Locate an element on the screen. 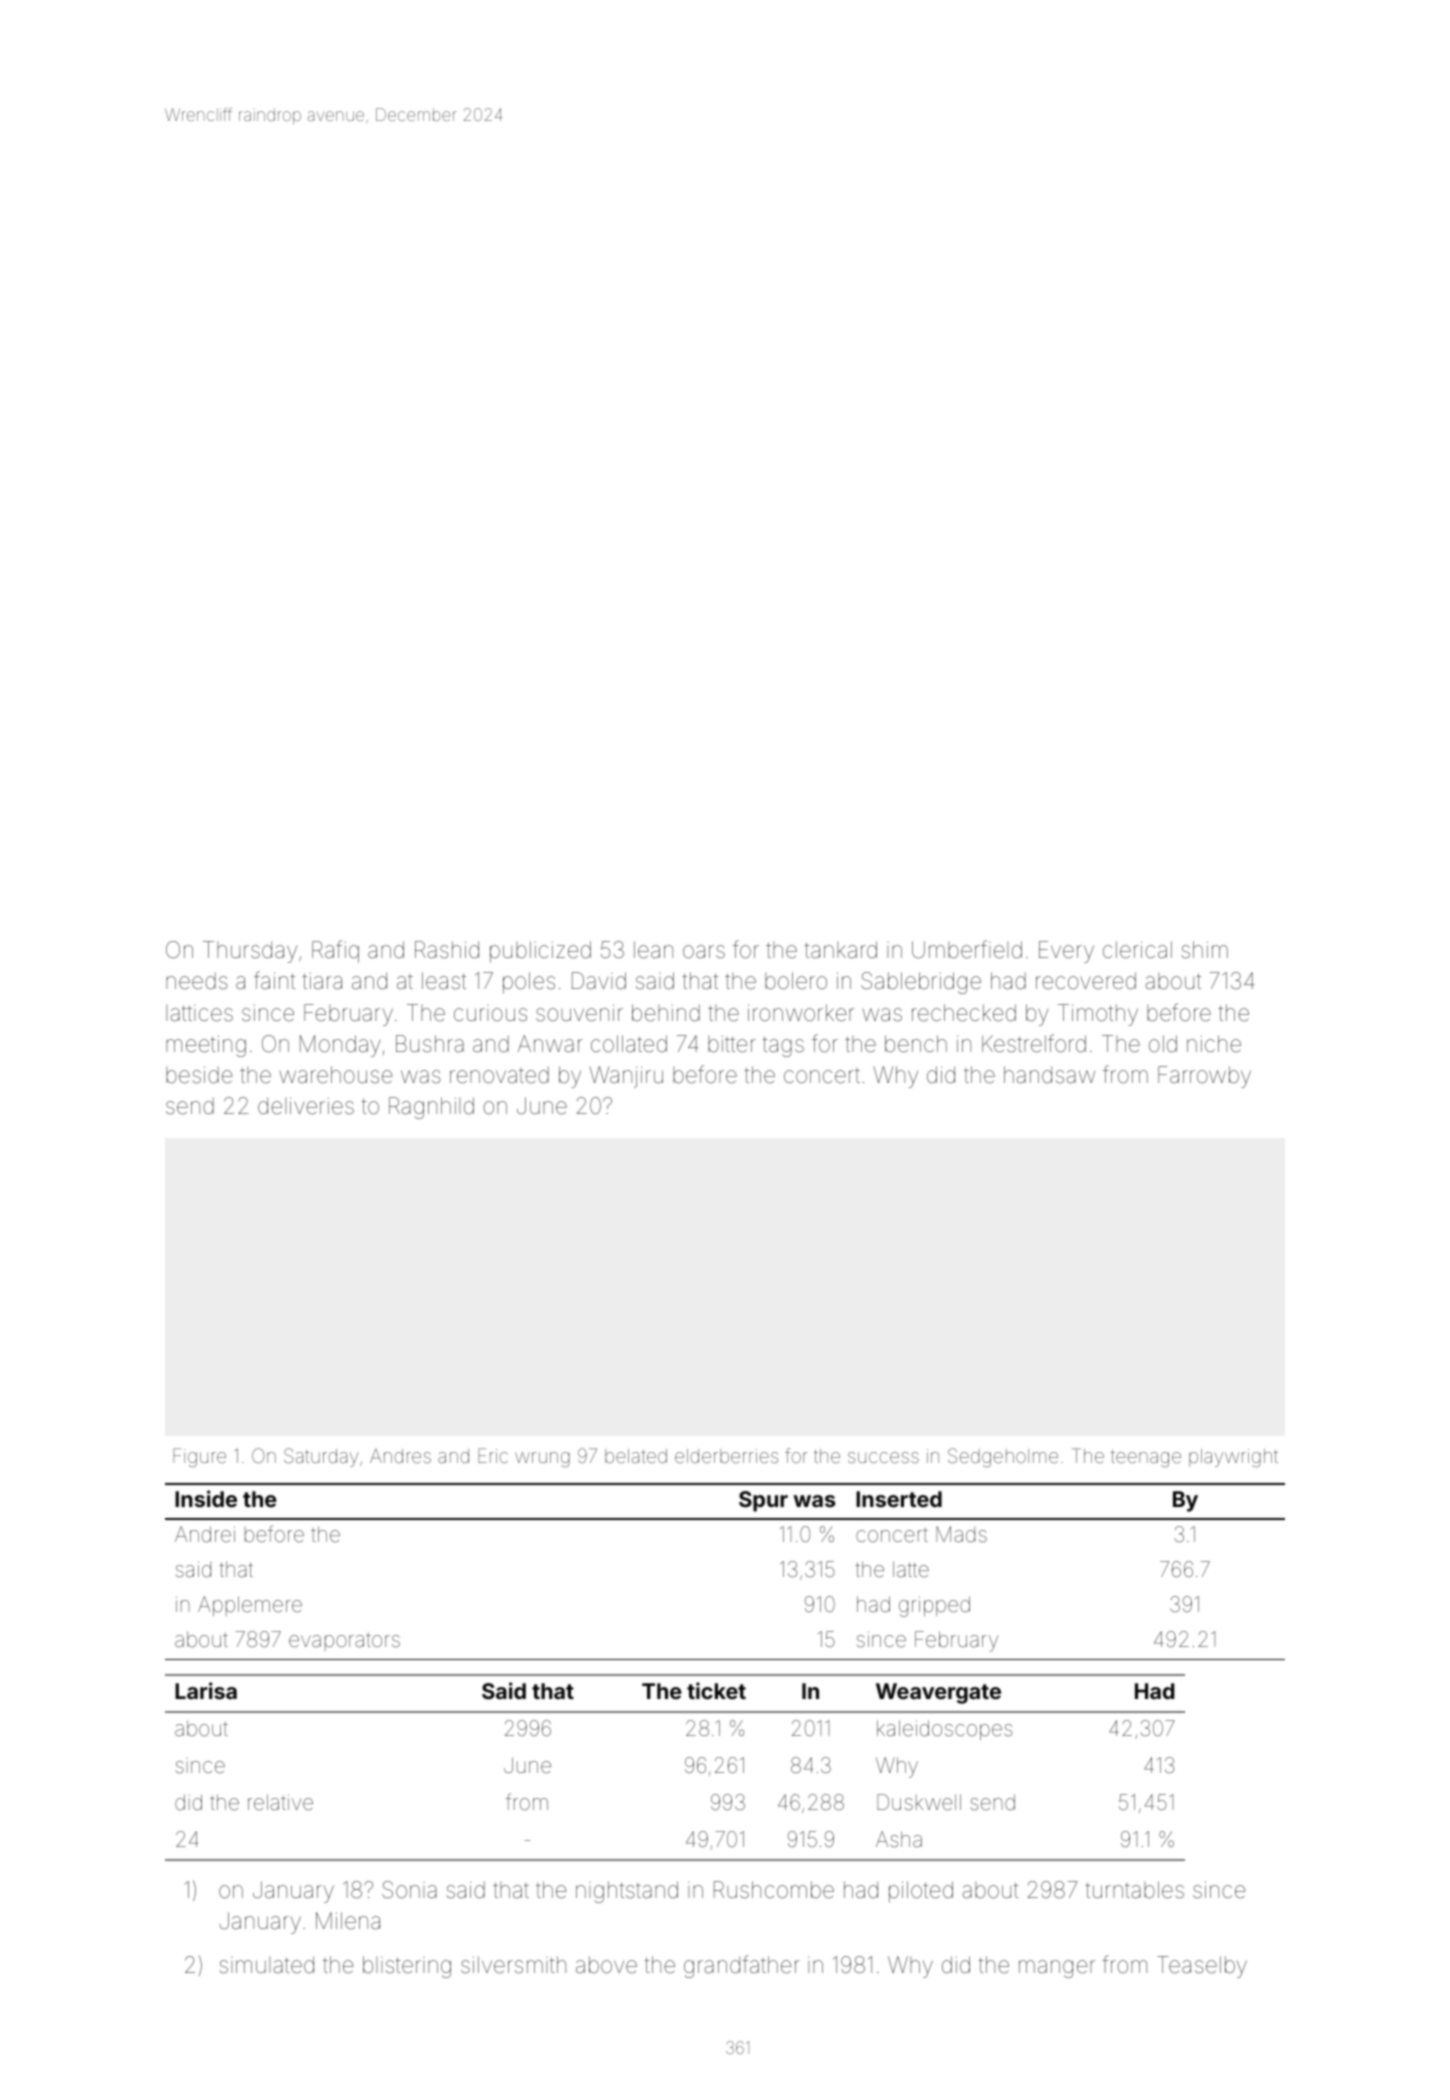 The width and height of the screenshot is (1450, 2100). success is located at coordinates (883, 1457).
